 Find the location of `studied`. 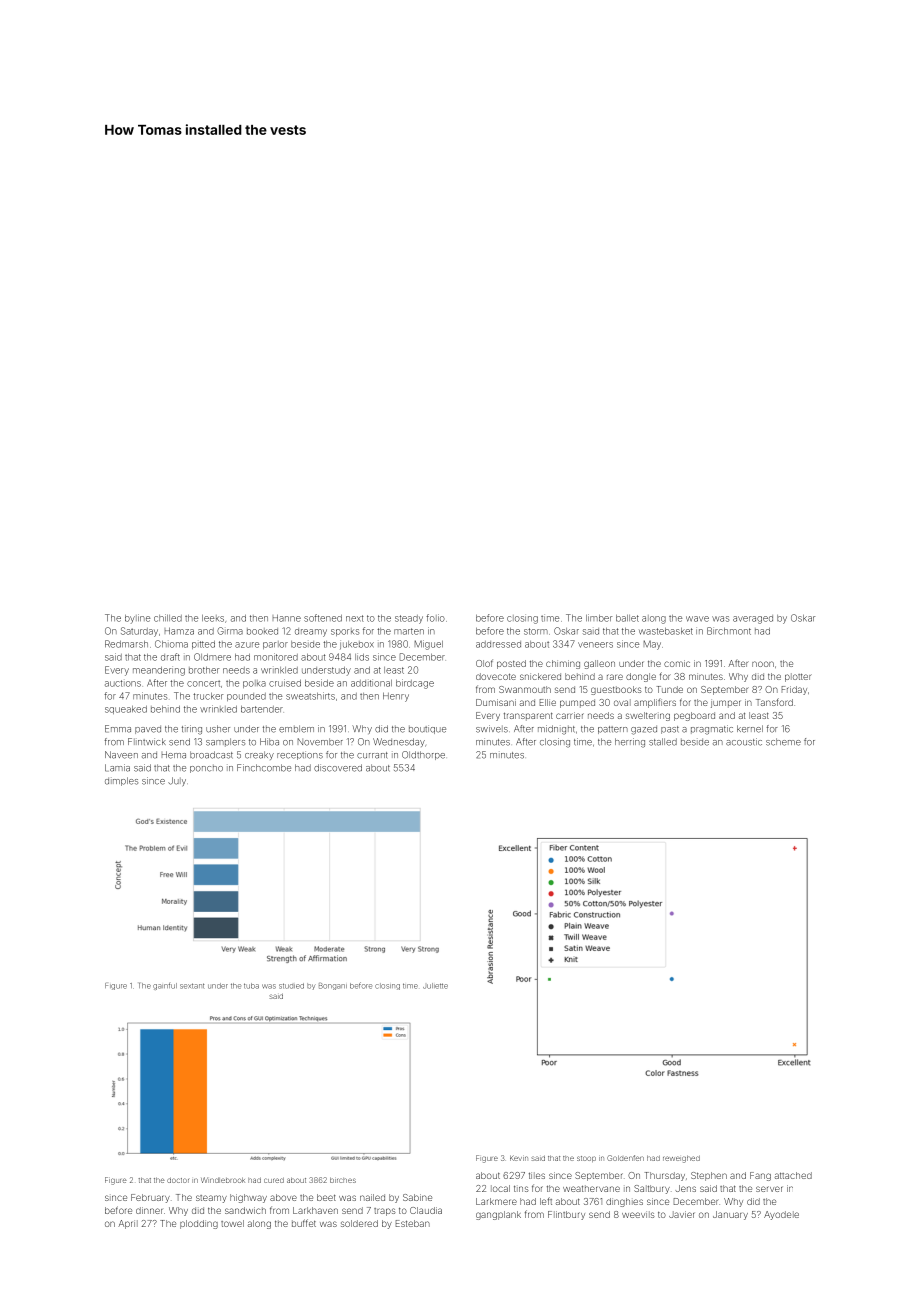

studied is located at coordinates (291, 986).
